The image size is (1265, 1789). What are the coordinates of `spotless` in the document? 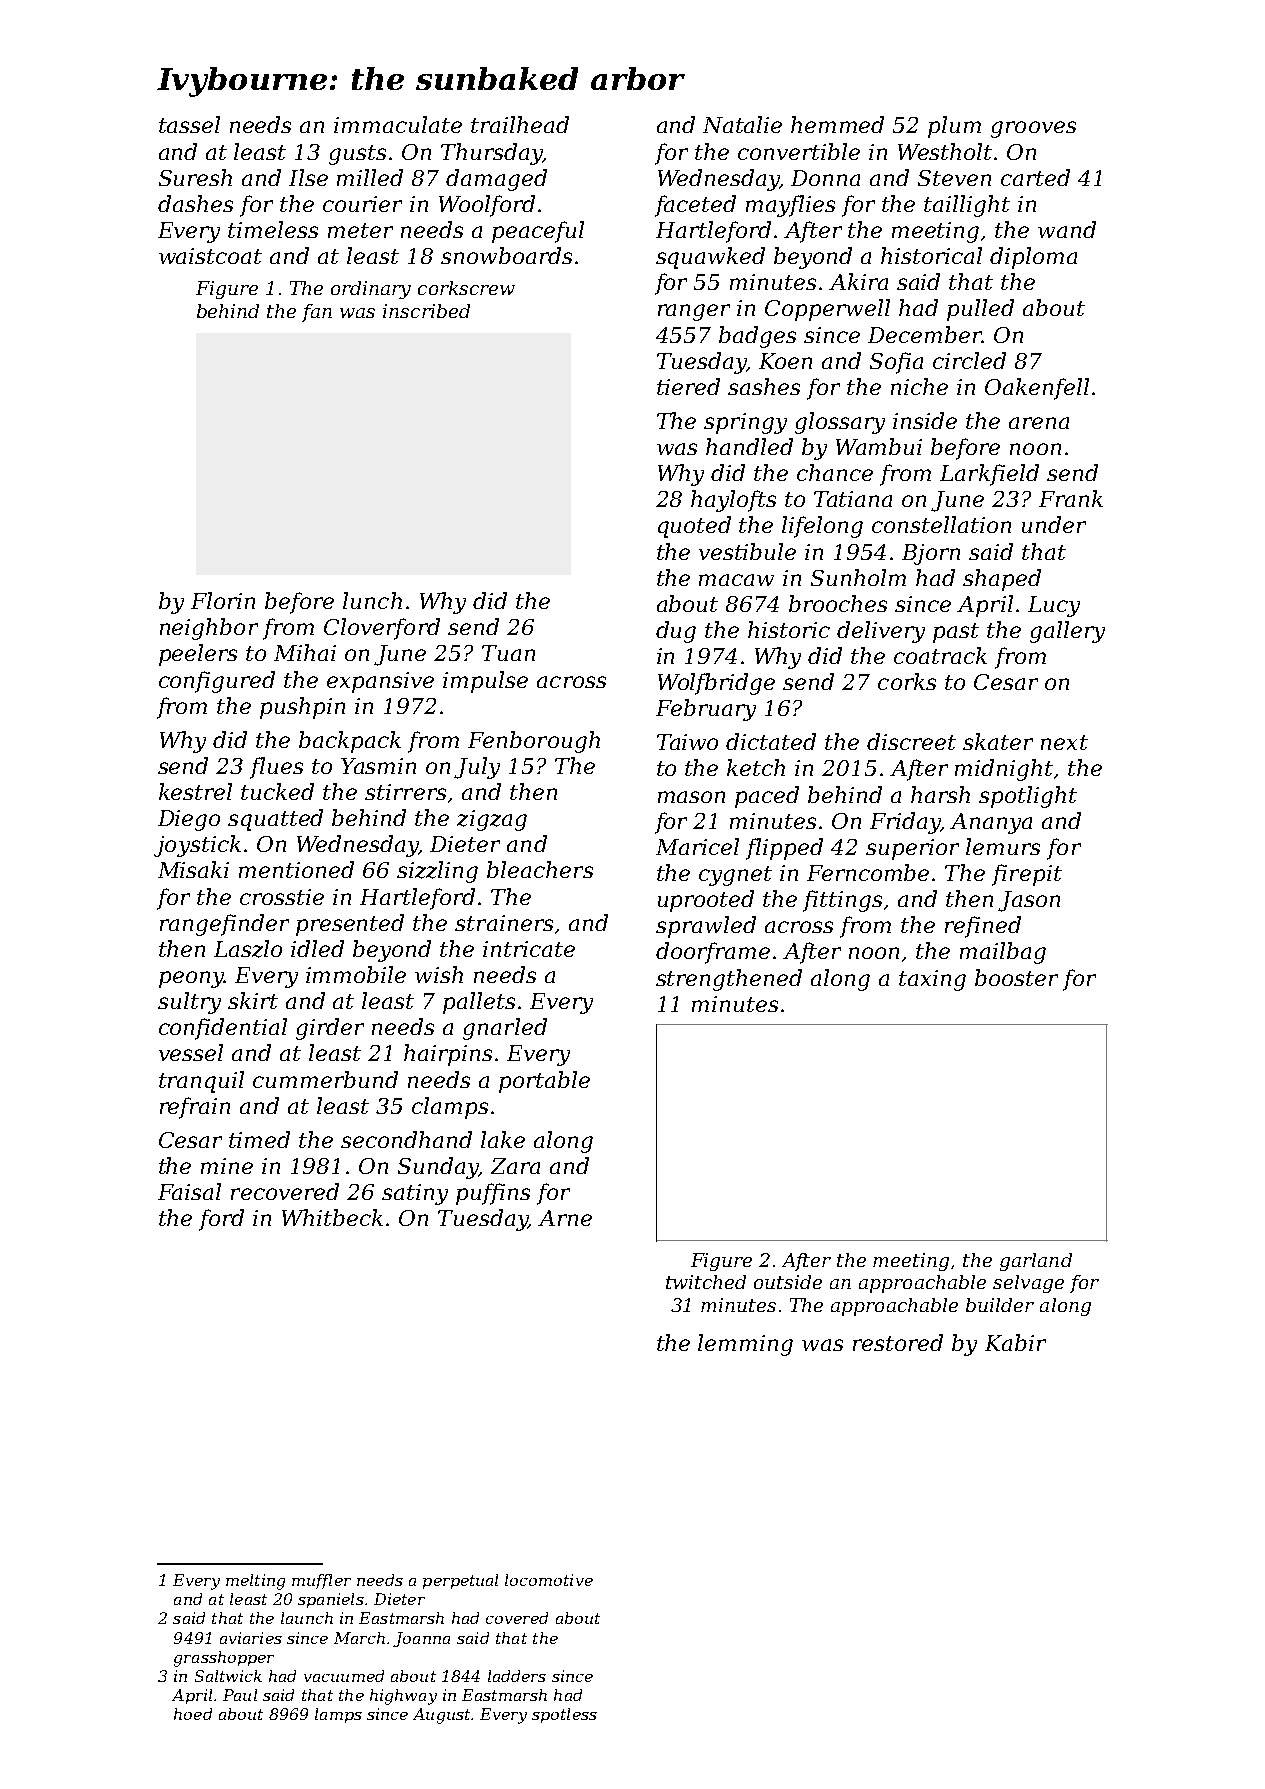 It's located at (564, 1715).
